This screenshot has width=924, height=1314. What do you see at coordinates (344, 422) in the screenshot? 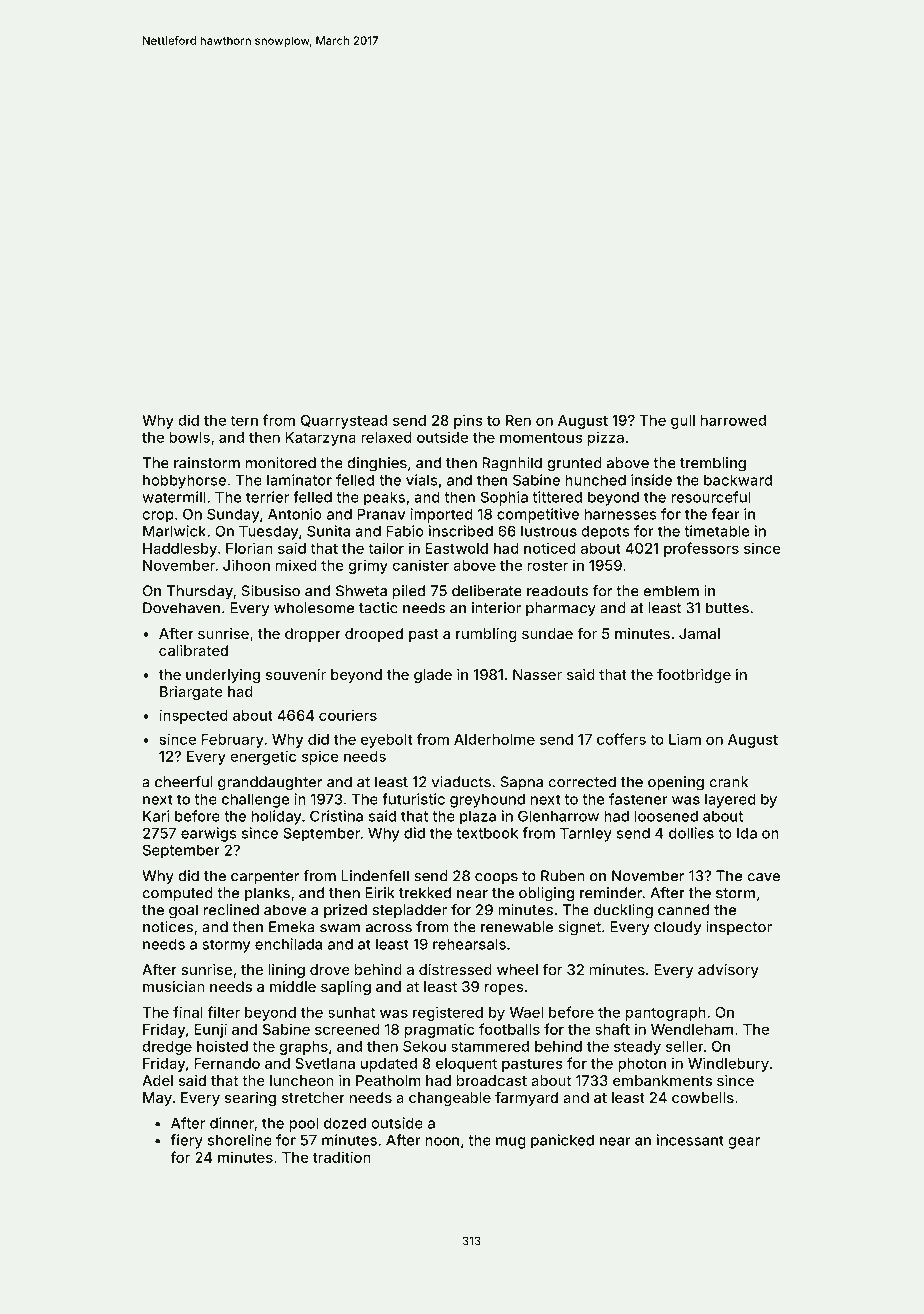
I see `Quarrystead` at bounding box center [344, 422].
